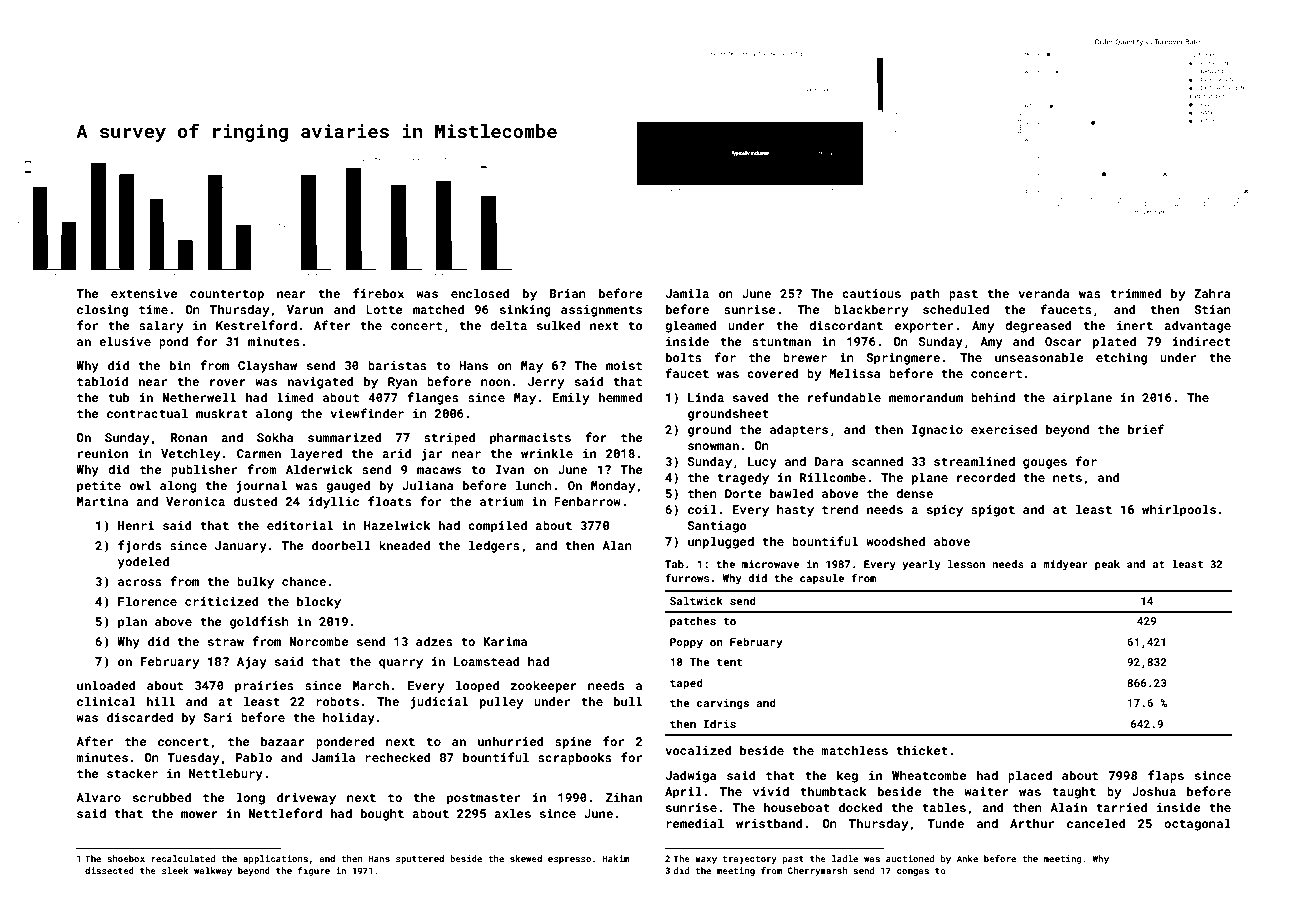 This document has height=924, width=1308. Describe the element at coordinates (1146, 429) in the document. I see `brief` at that location.
